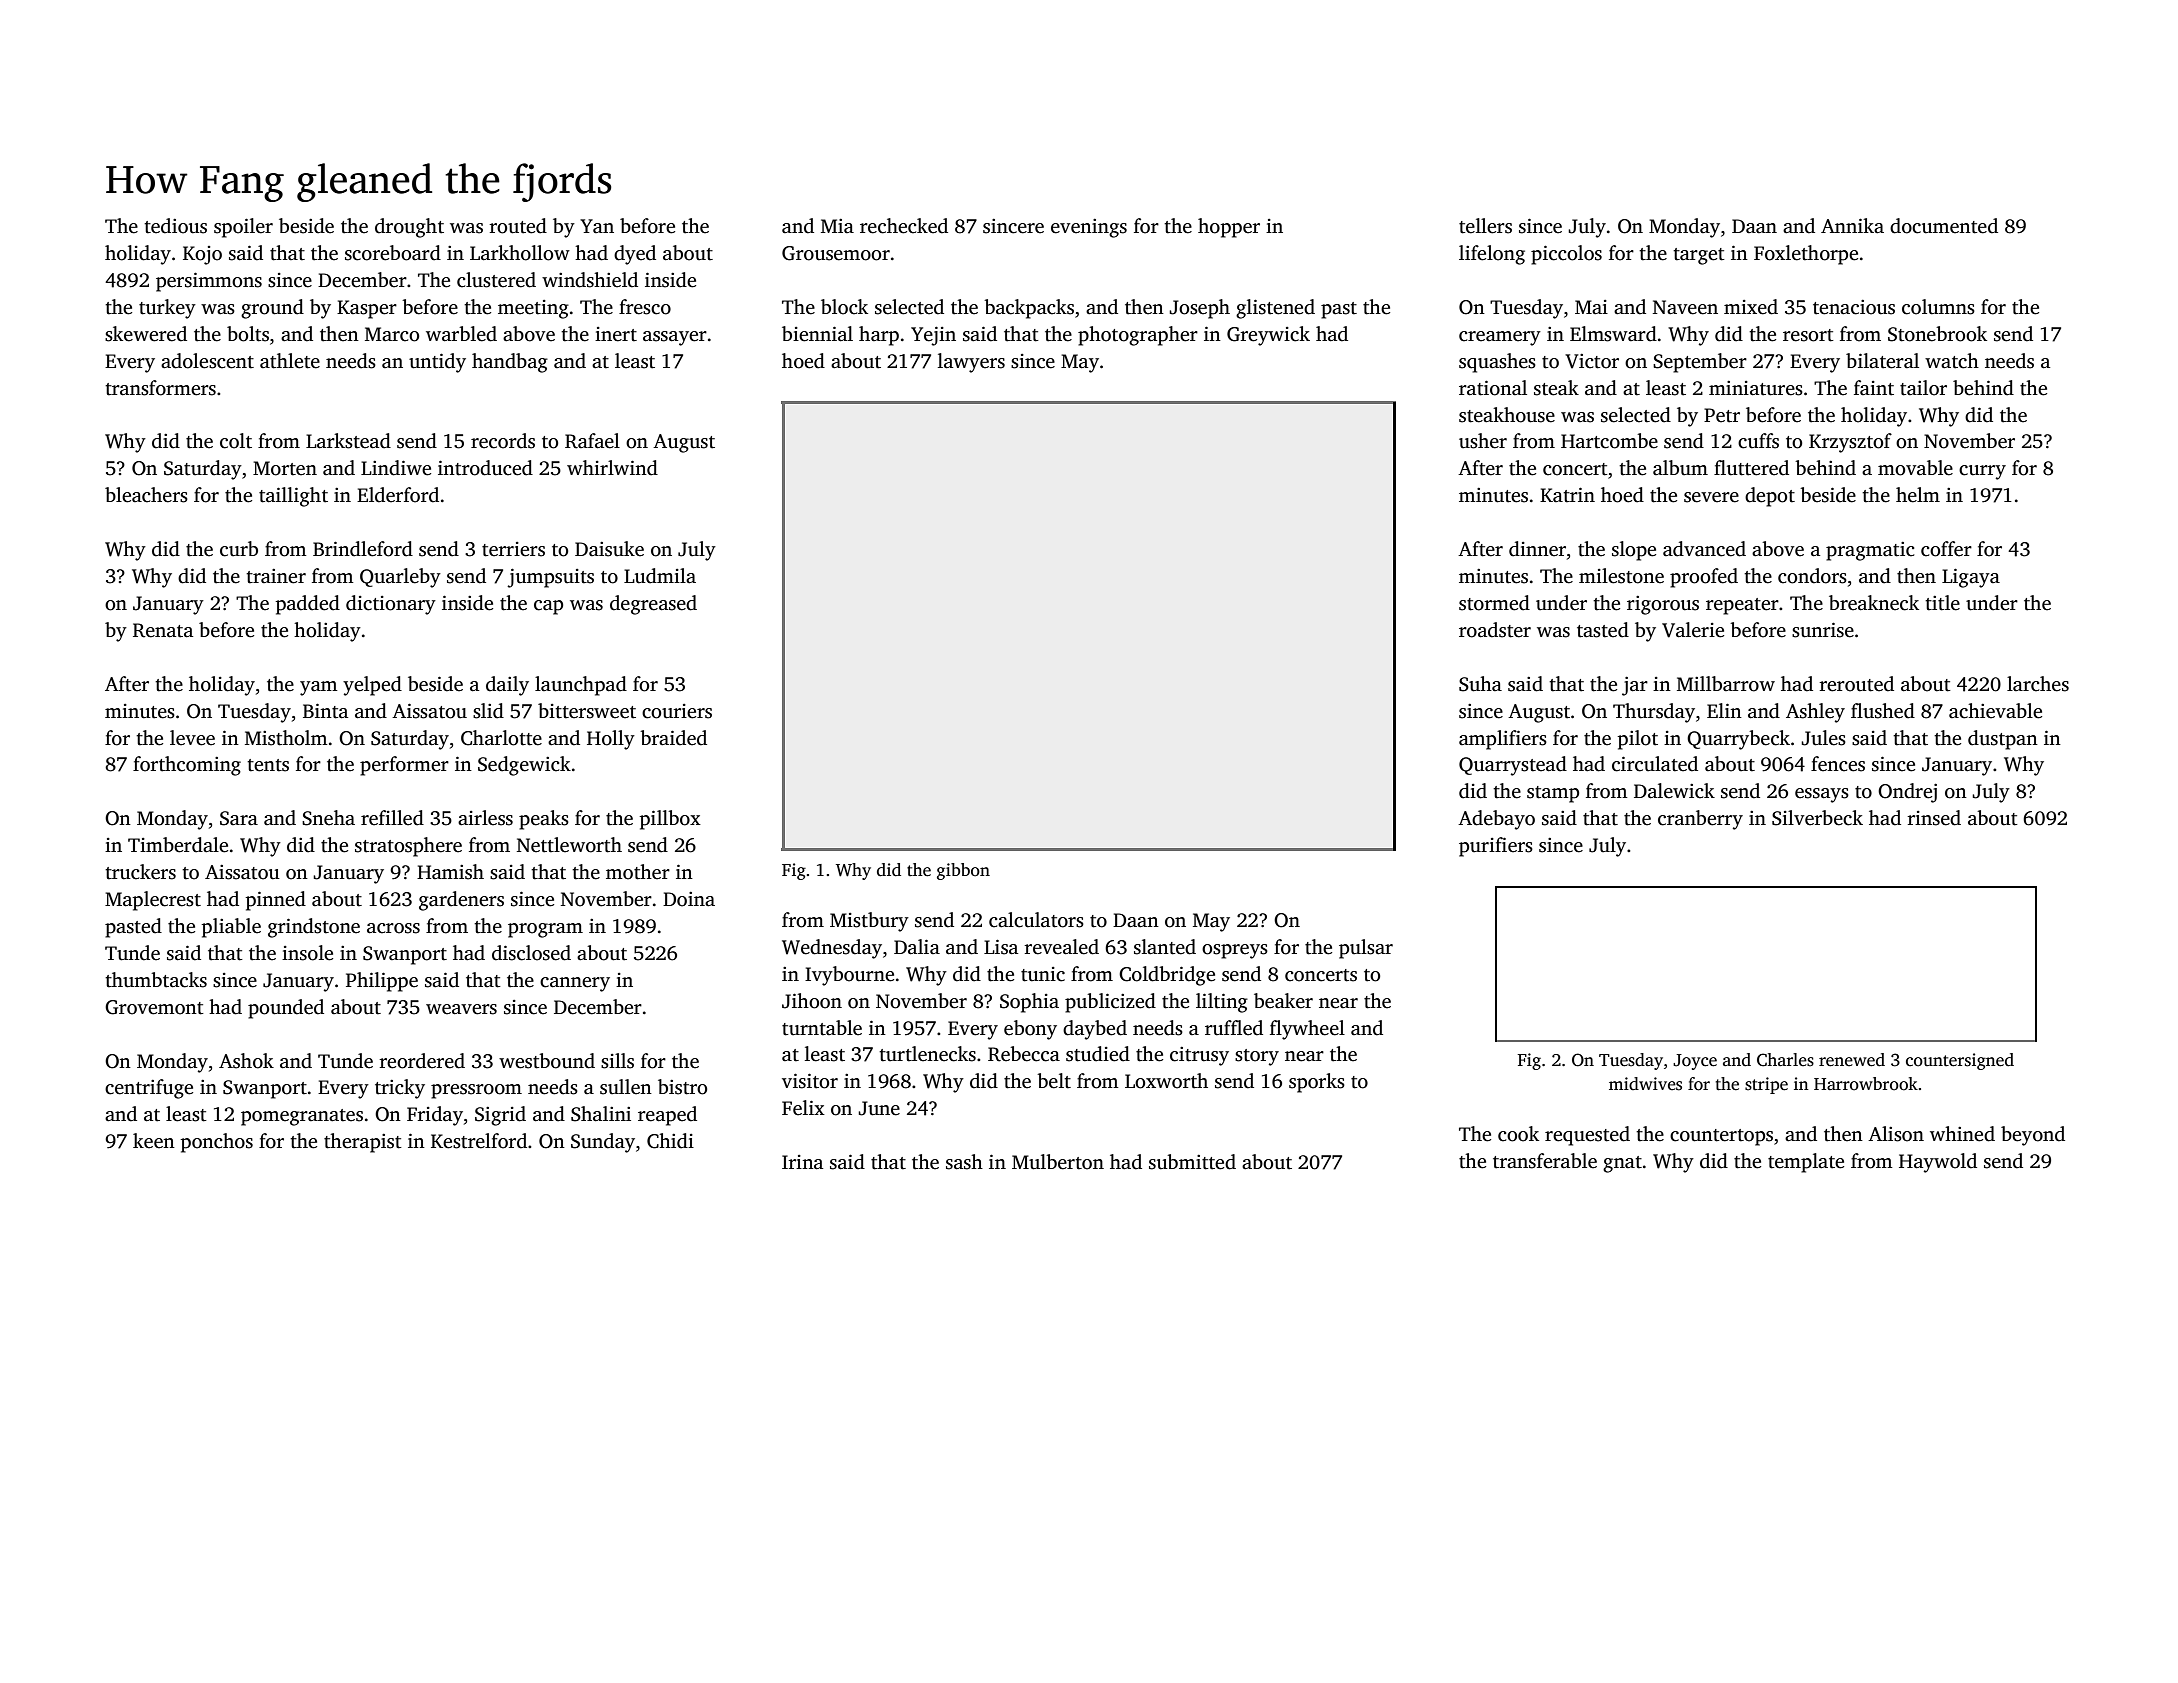  What do you see at coordinates (1934, 818) in the page?
I see `rinsed` at bounding box center [1934, 818].
